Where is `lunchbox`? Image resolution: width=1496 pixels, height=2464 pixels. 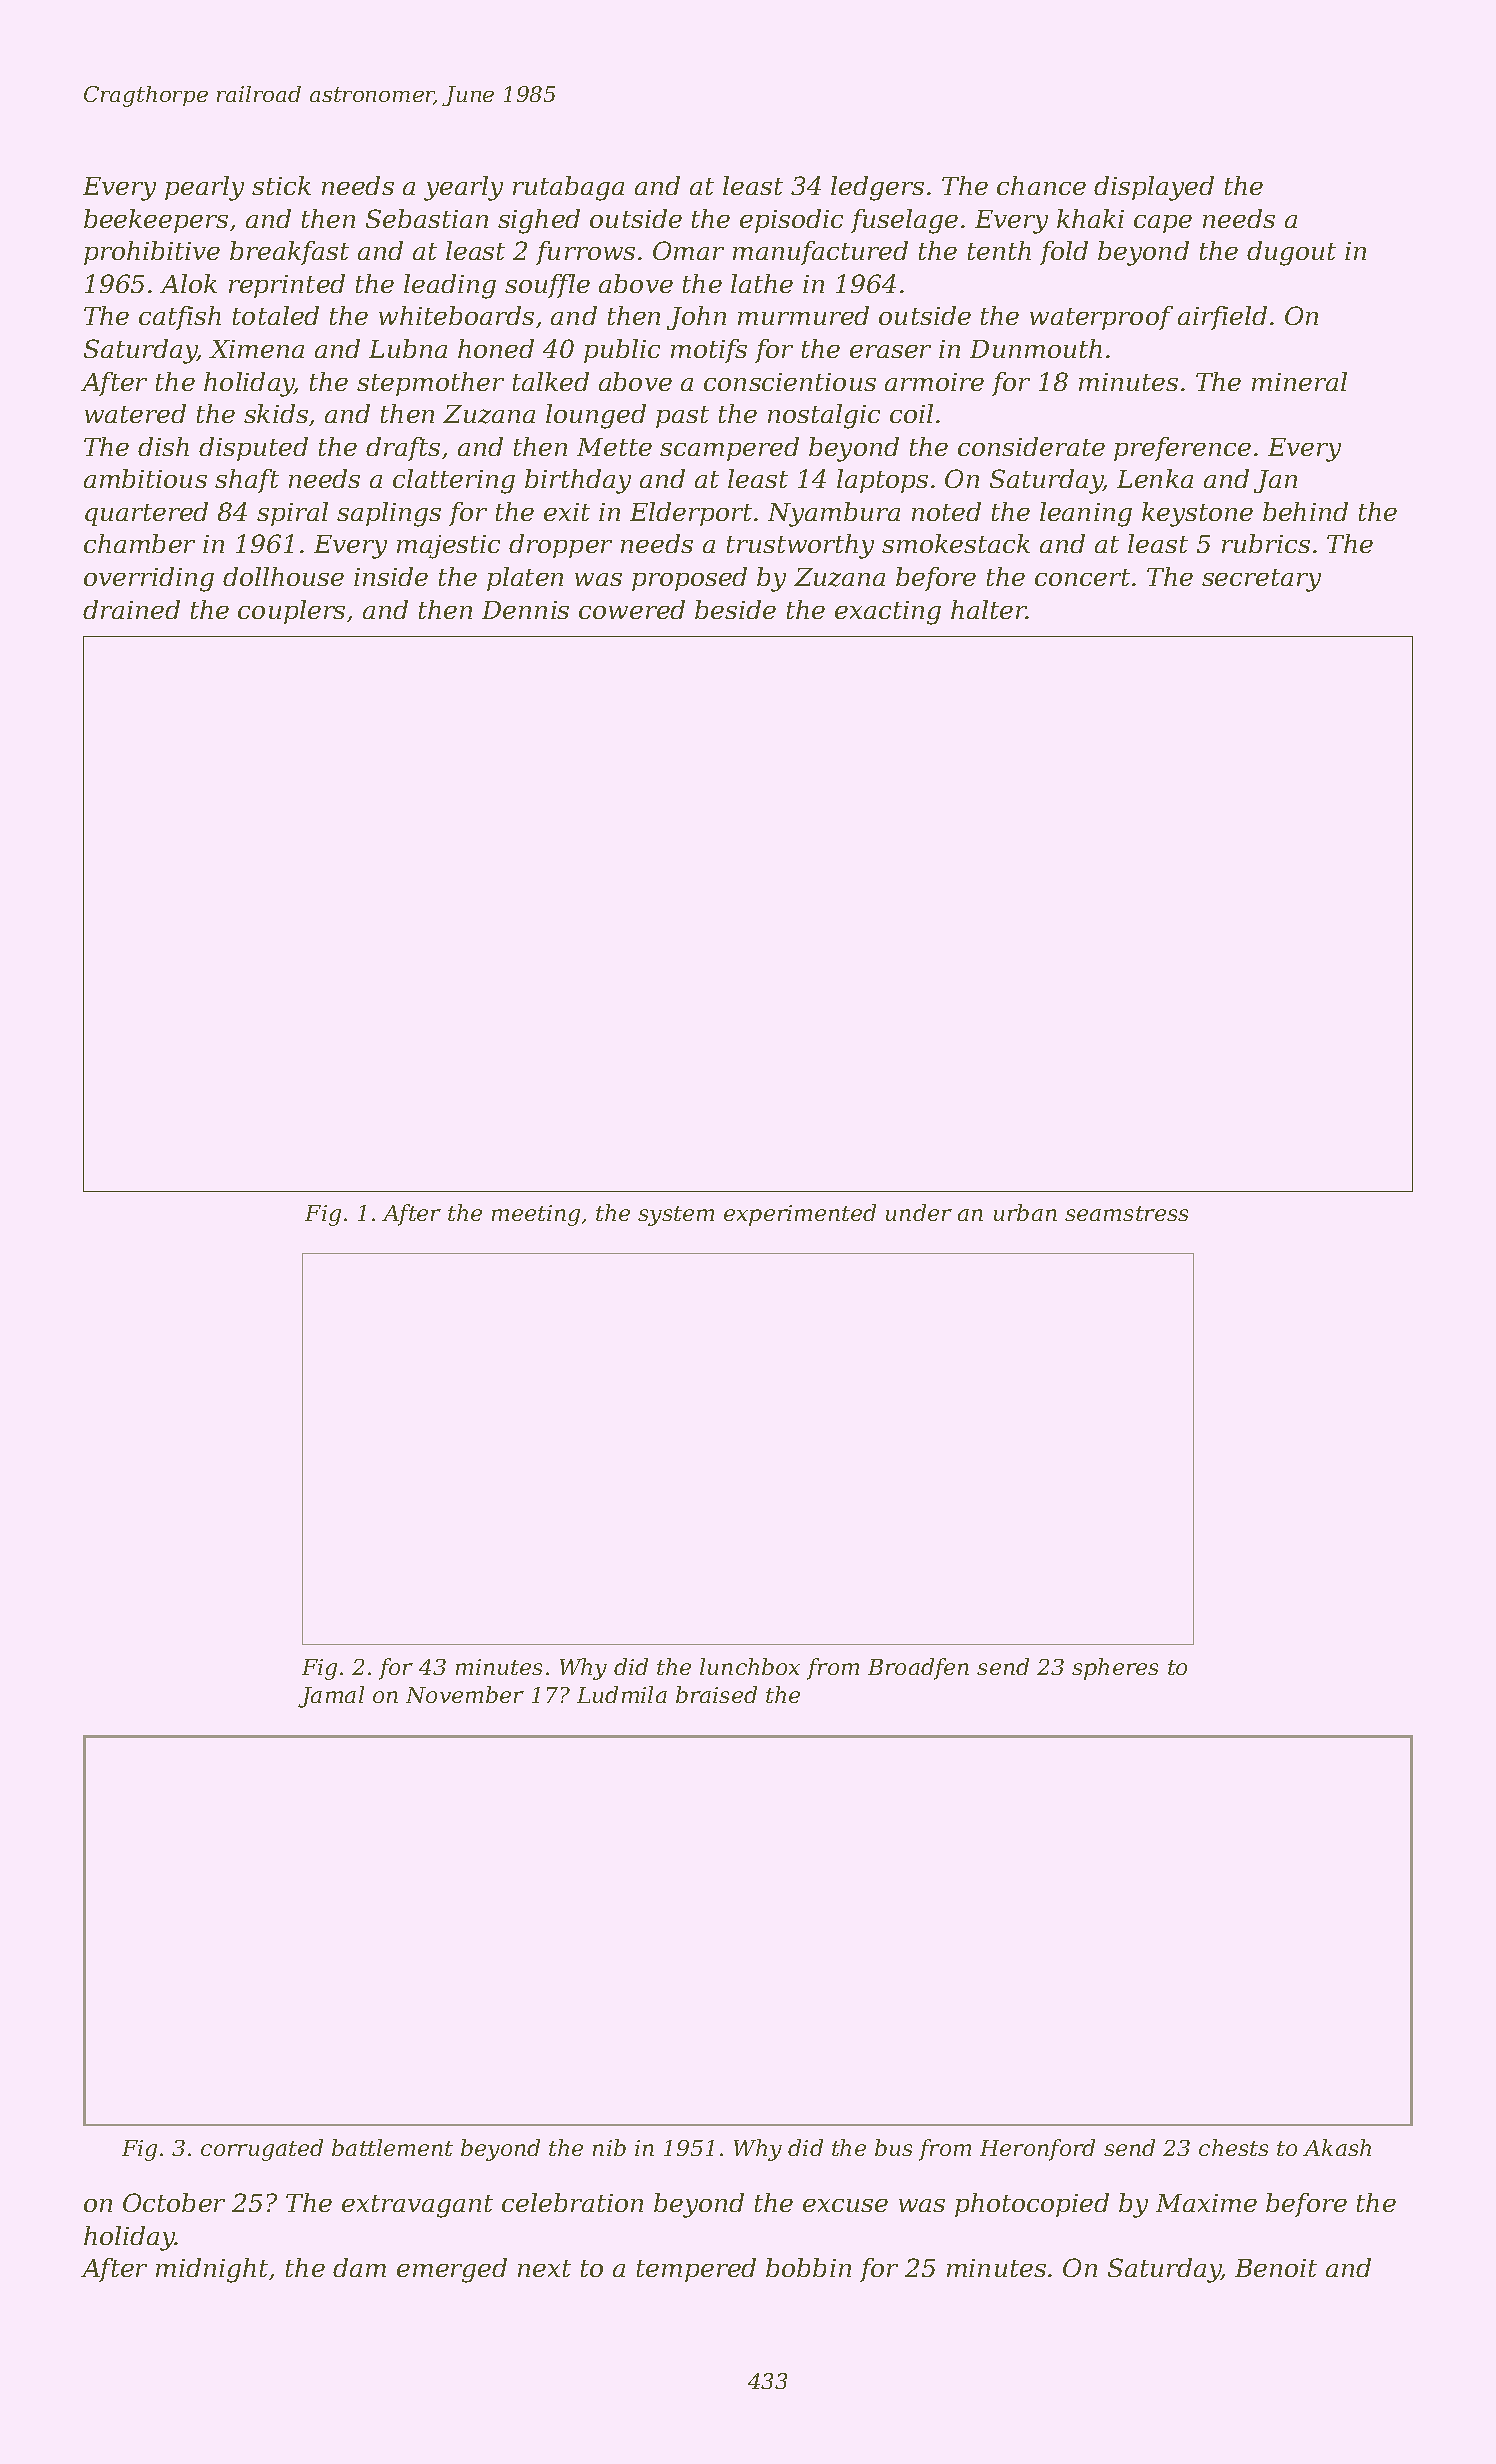
lunchbox is located at coordinates (750, 1666).
